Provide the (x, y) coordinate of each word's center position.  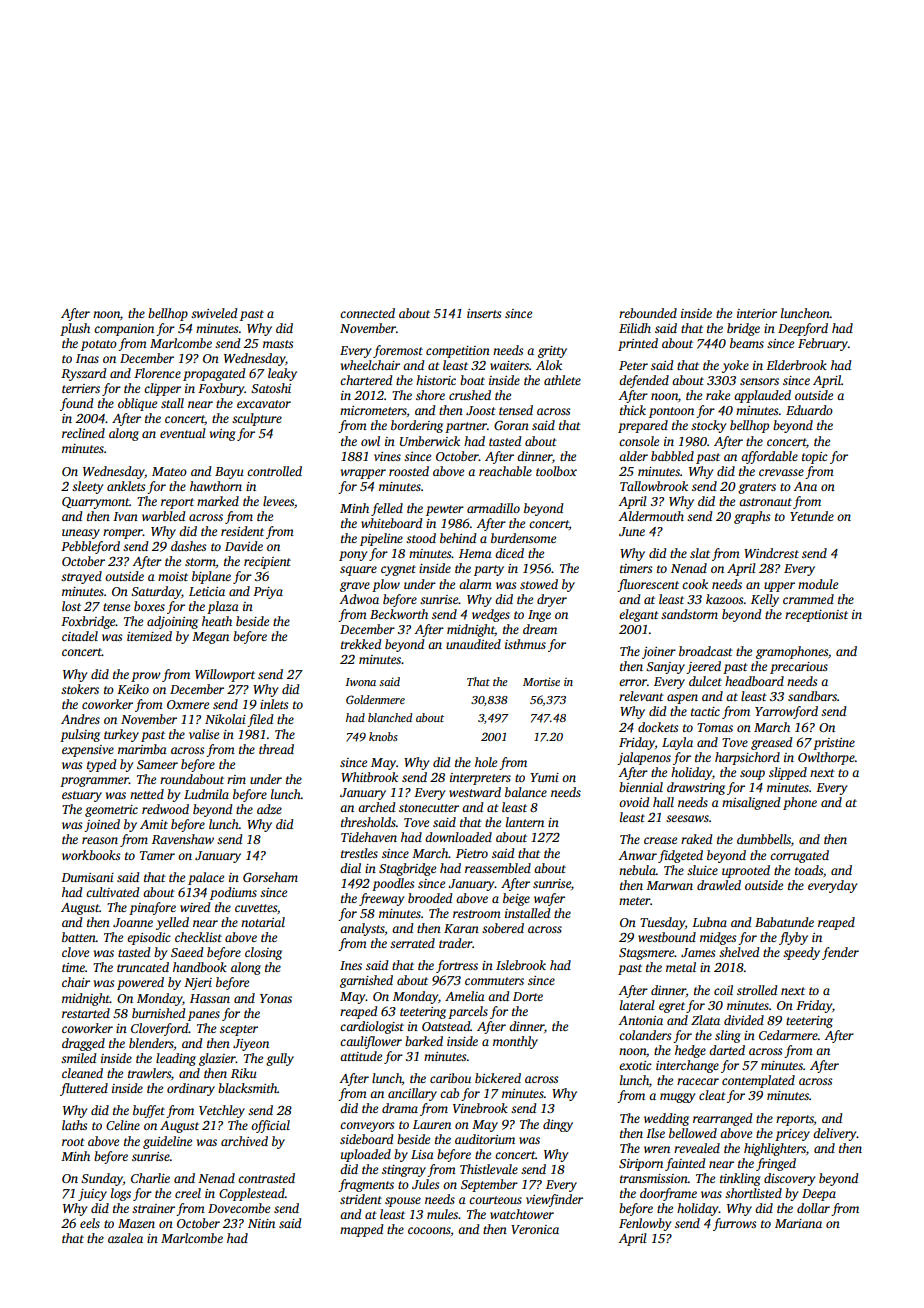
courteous (495, 1200)
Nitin (261, 1223)
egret (672, 1007)
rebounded (648, 313)
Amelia (465, 996)
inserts (484, 313)
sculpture (257, 419)
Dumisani (87, 877)
